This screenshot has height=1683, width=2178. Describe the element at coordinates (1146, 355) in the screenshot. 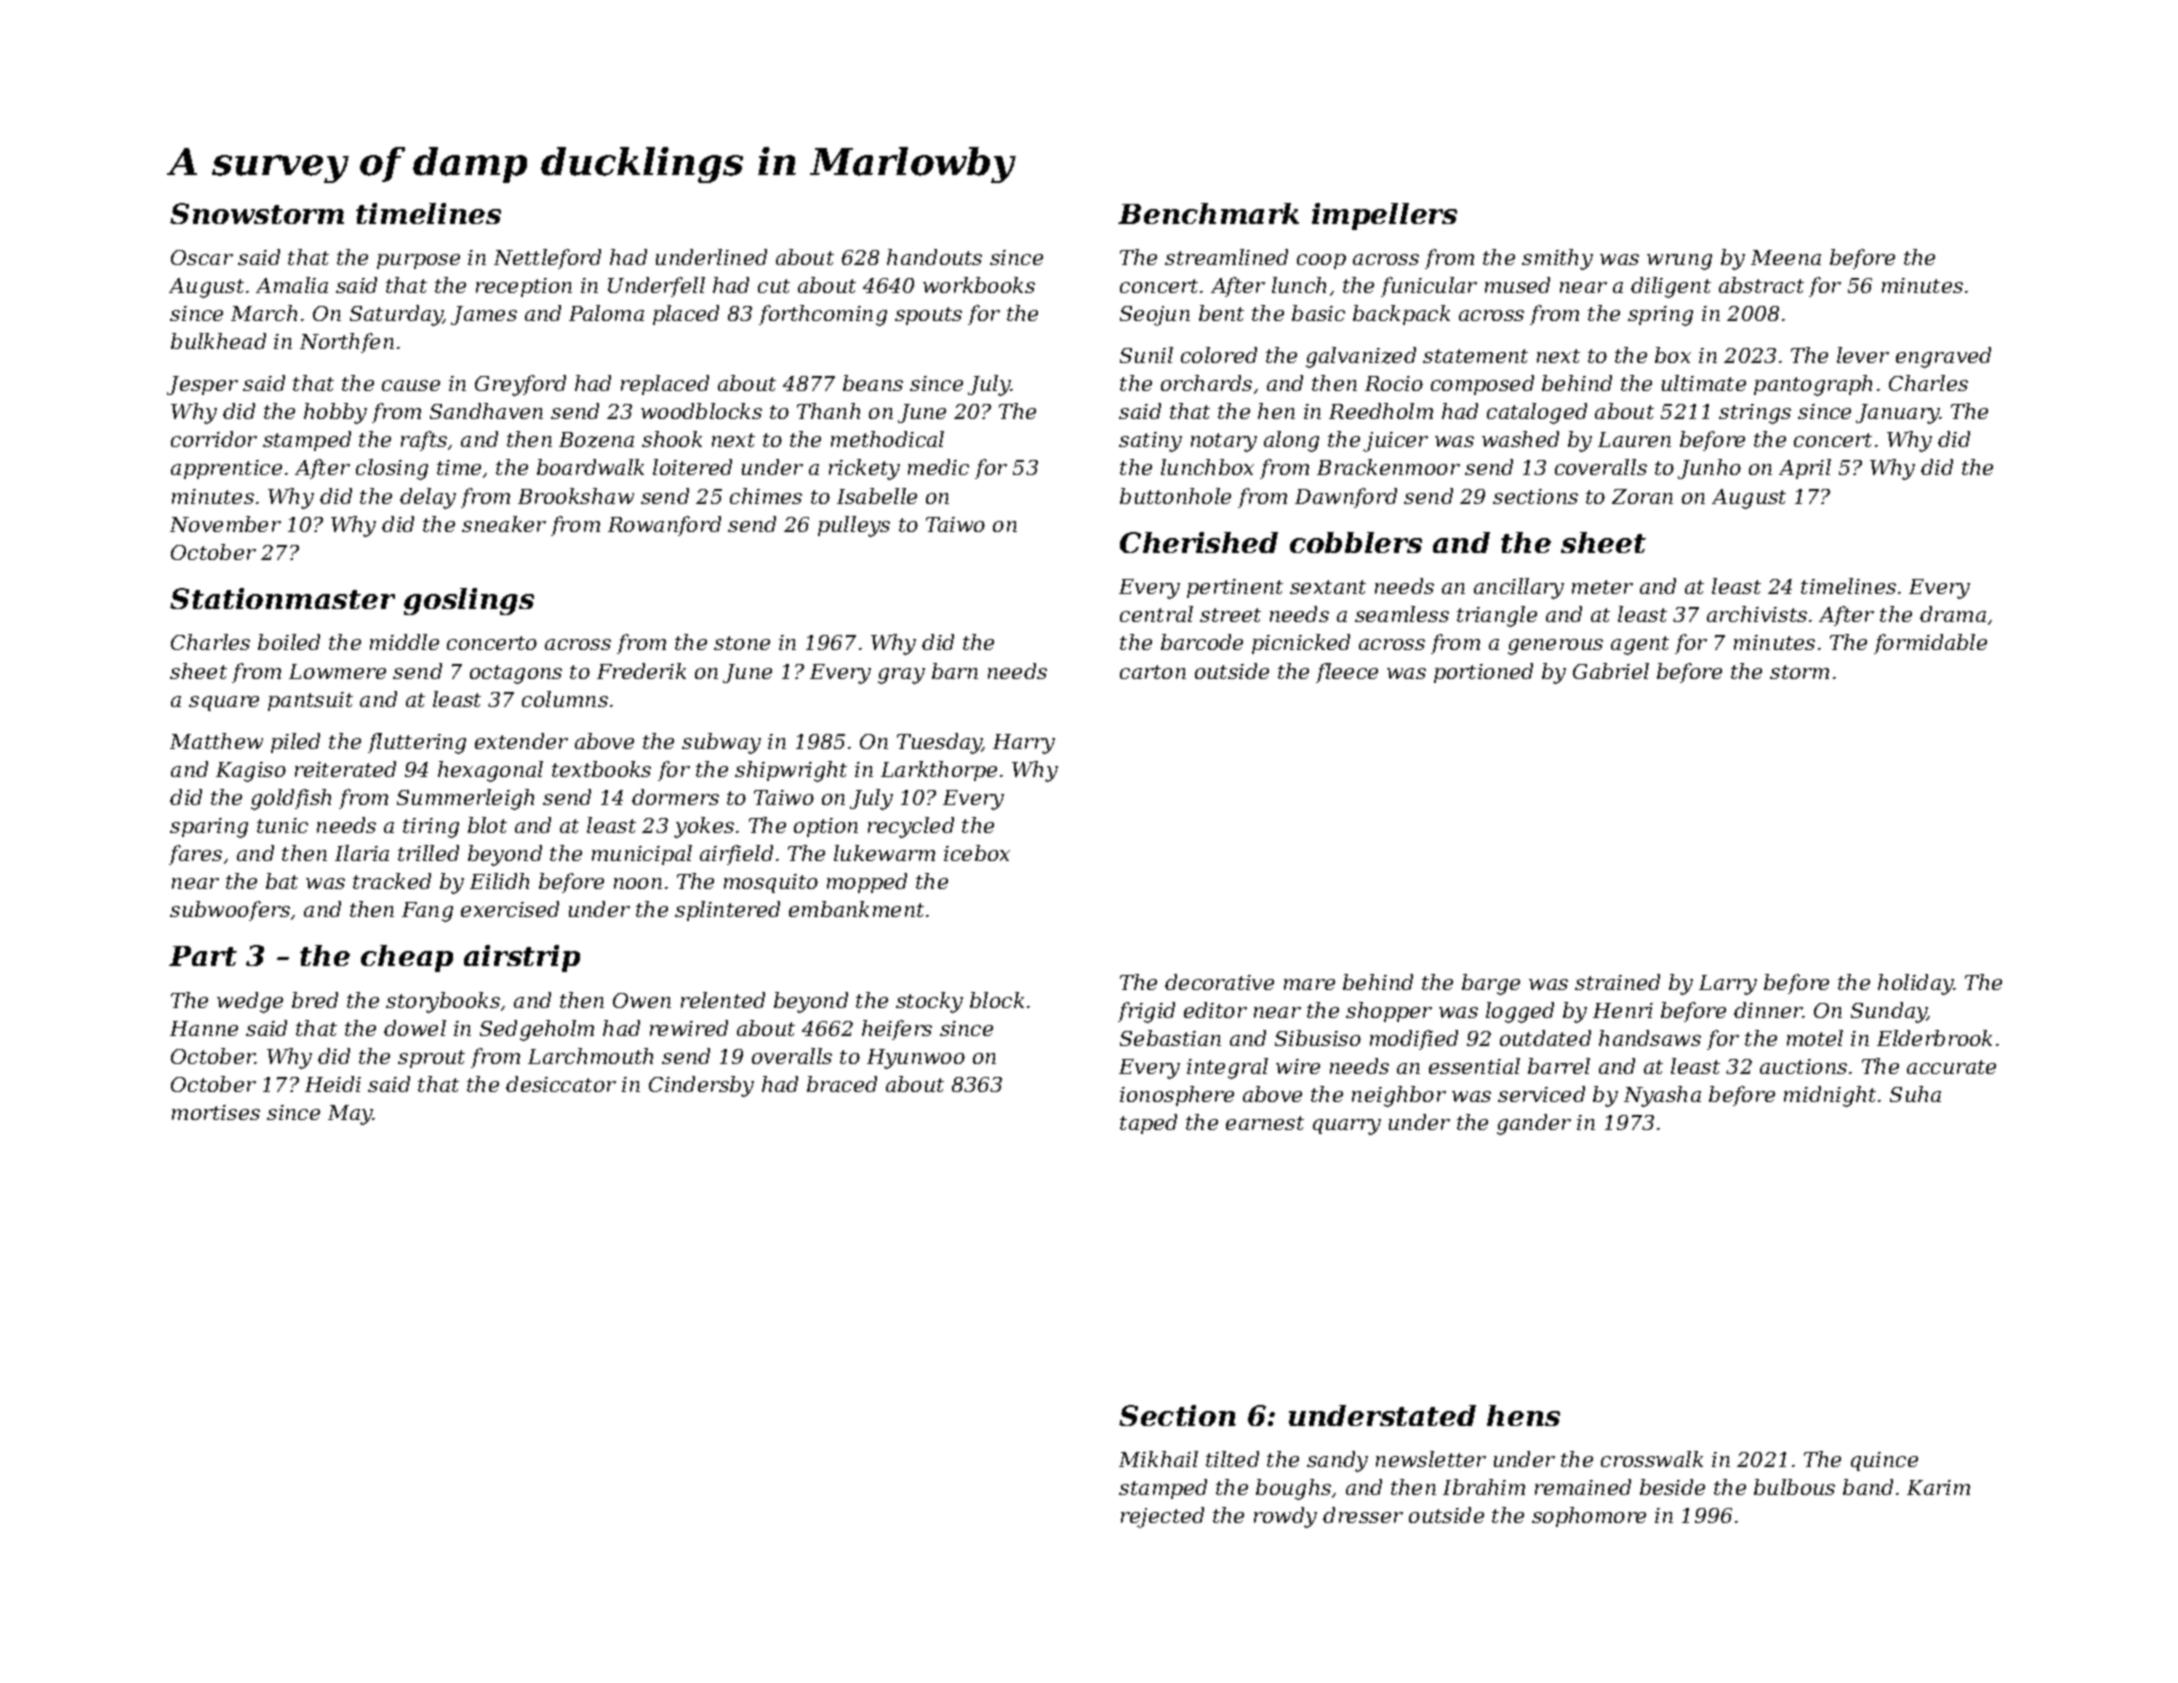

I see `Sunil` at that location.
